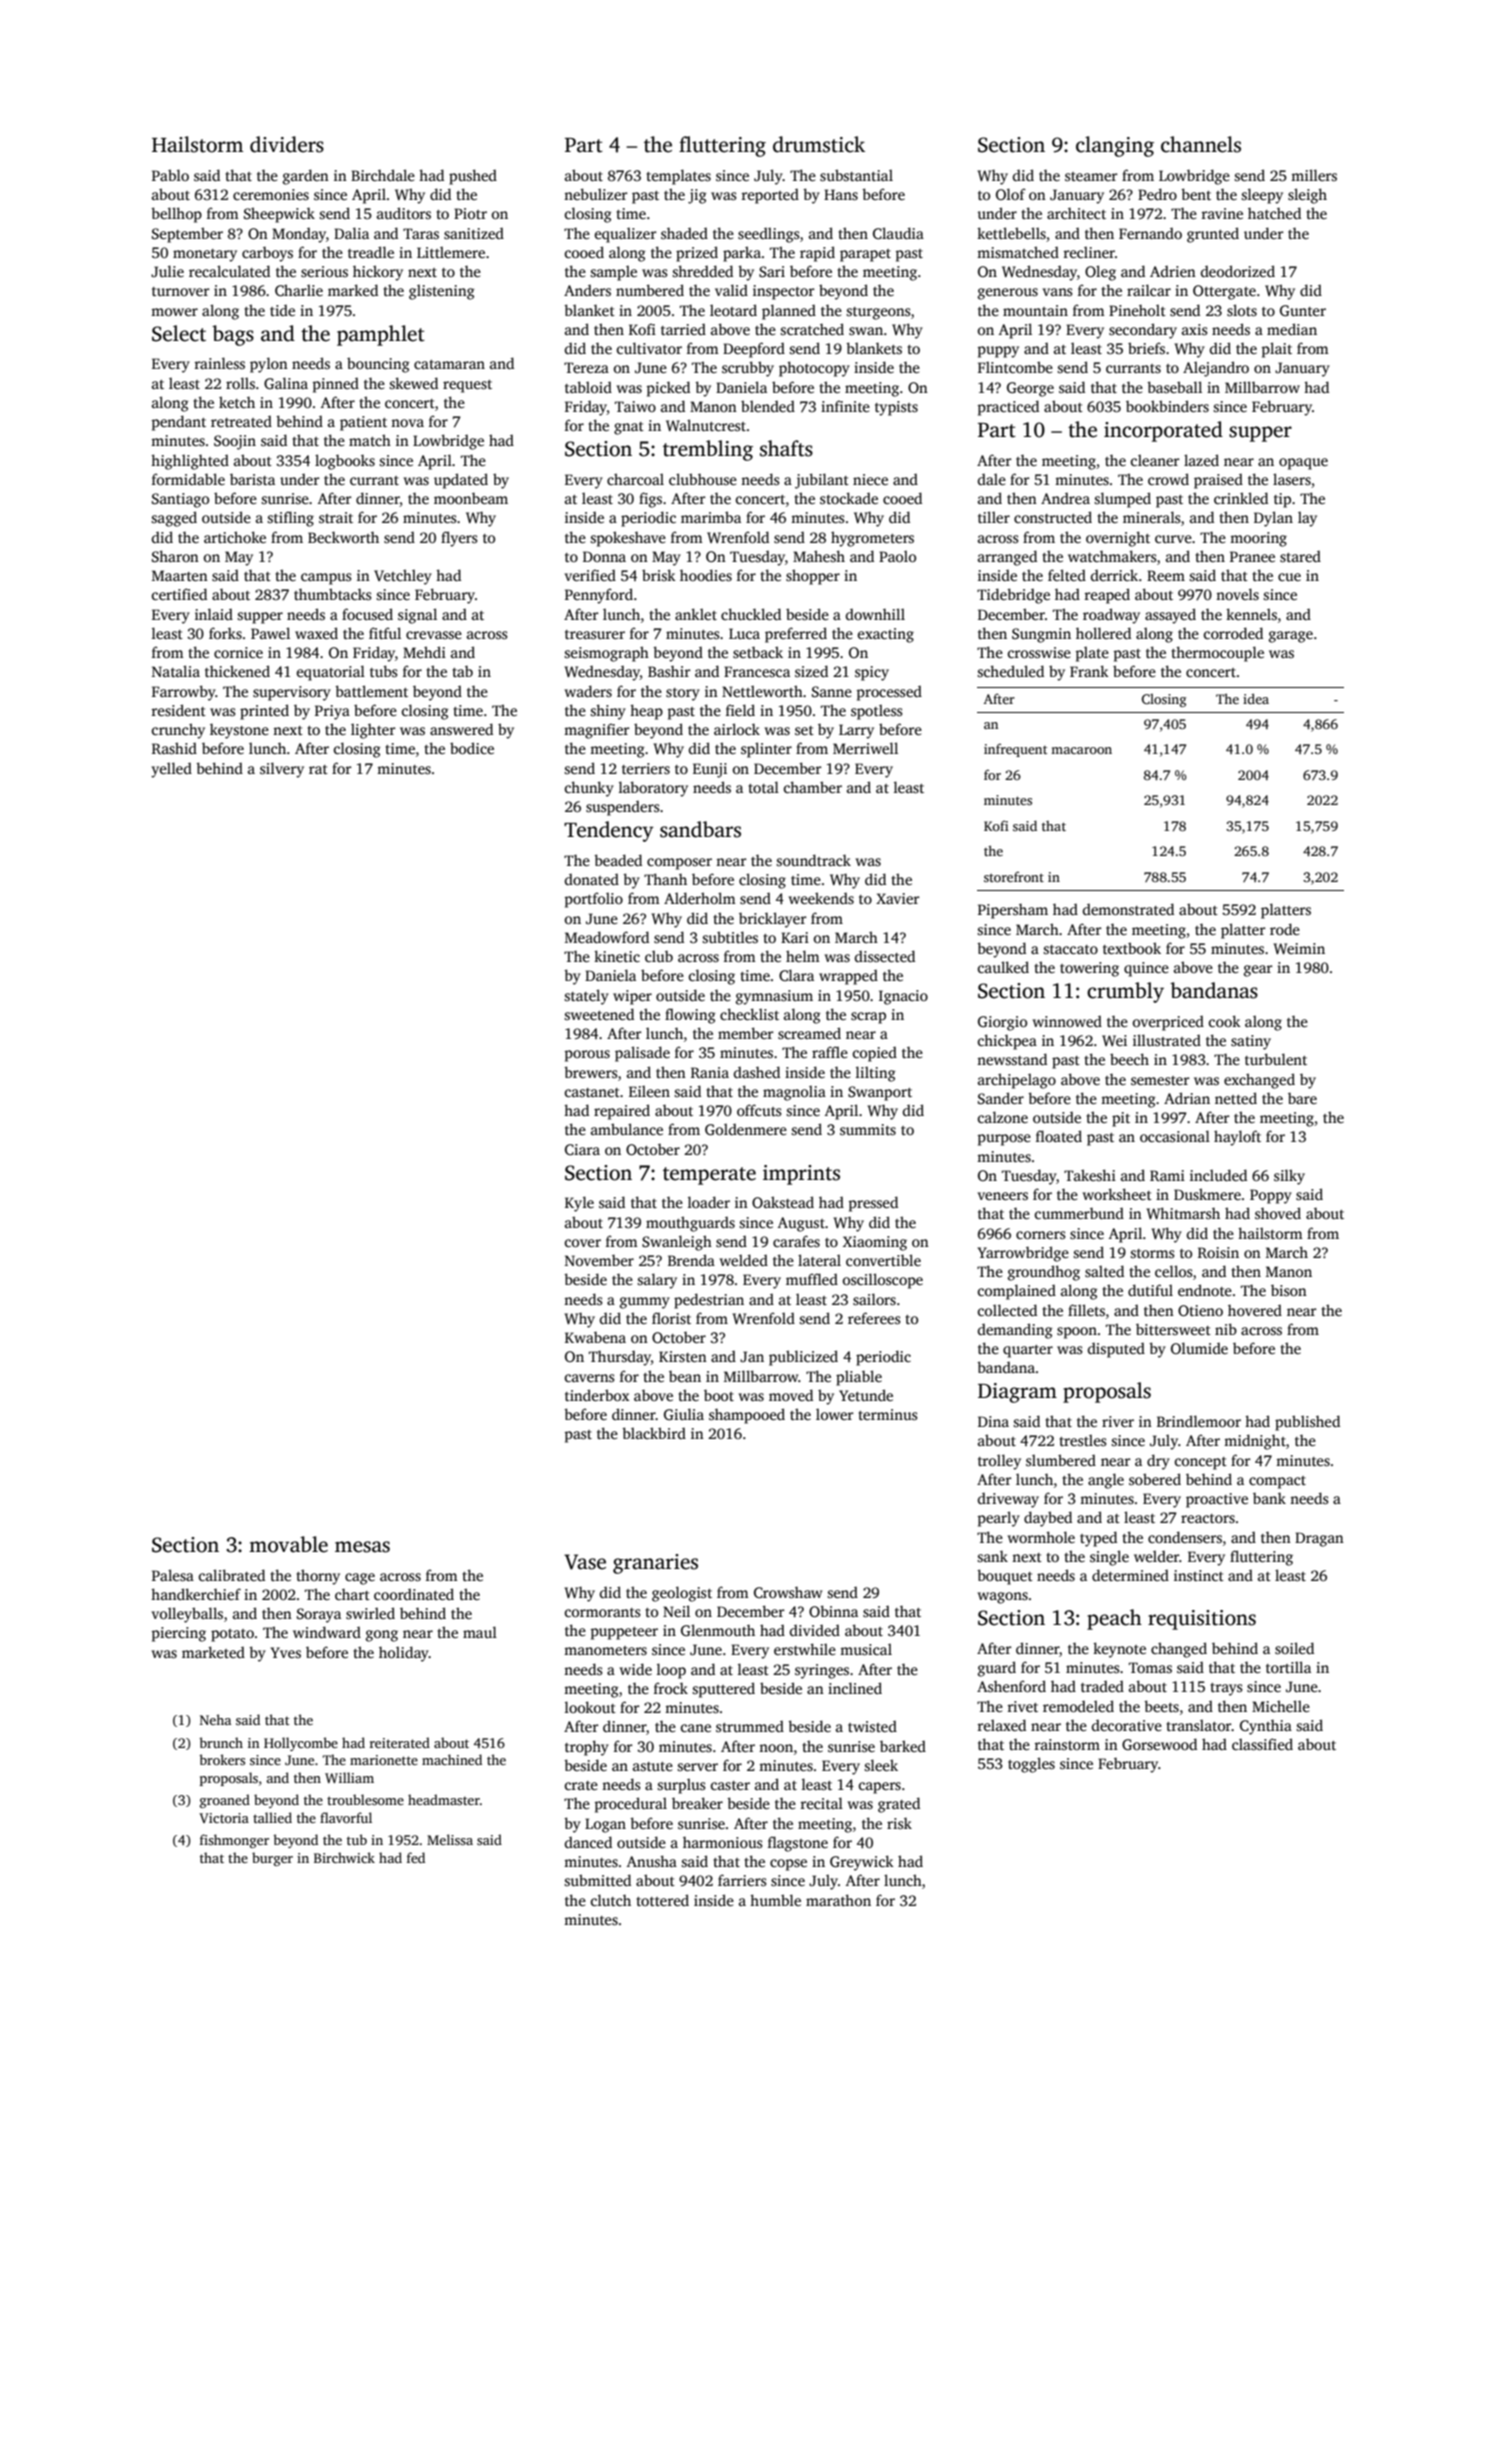  Describe the element at coordinates (282, 770) in the document. I see `silvery` at that location.
